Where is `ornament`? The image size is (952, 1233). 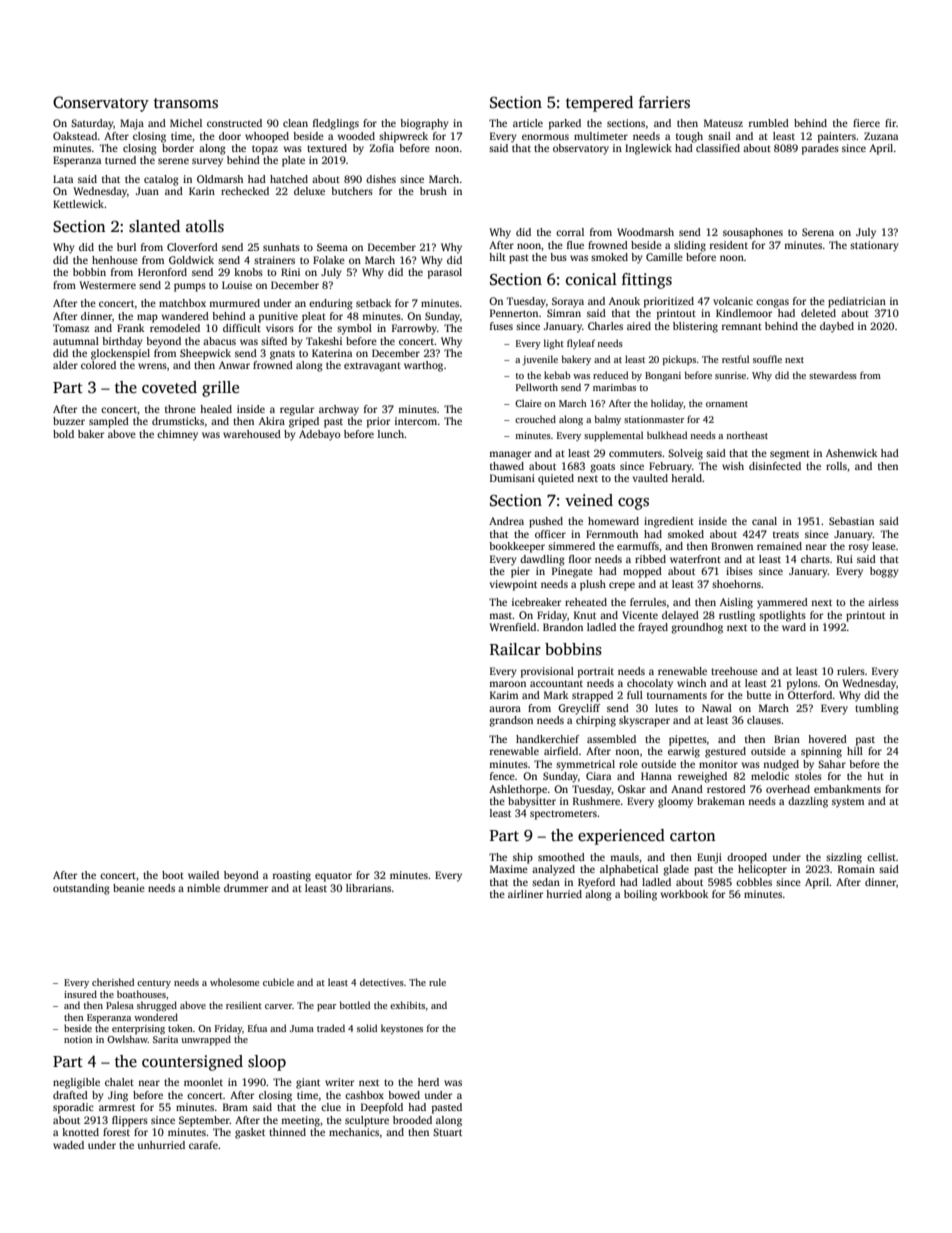 ornament is located at coordinates (727, 404).
